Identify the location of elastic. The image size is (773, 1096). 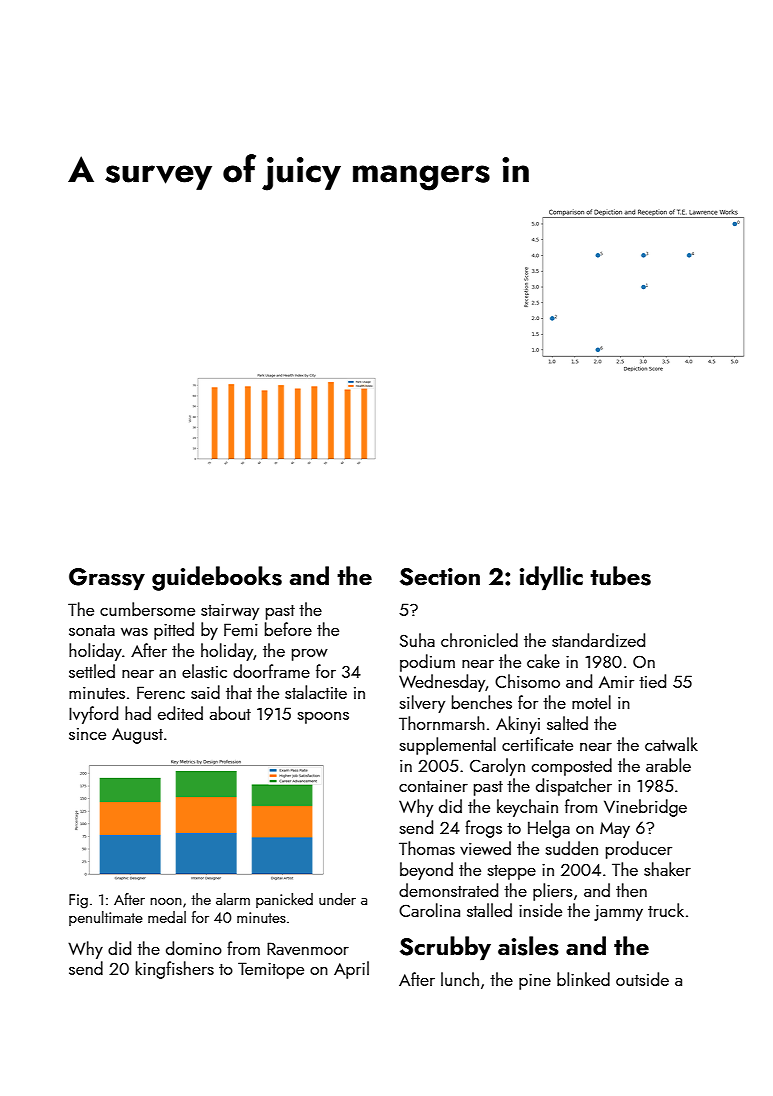
(204, 671).
